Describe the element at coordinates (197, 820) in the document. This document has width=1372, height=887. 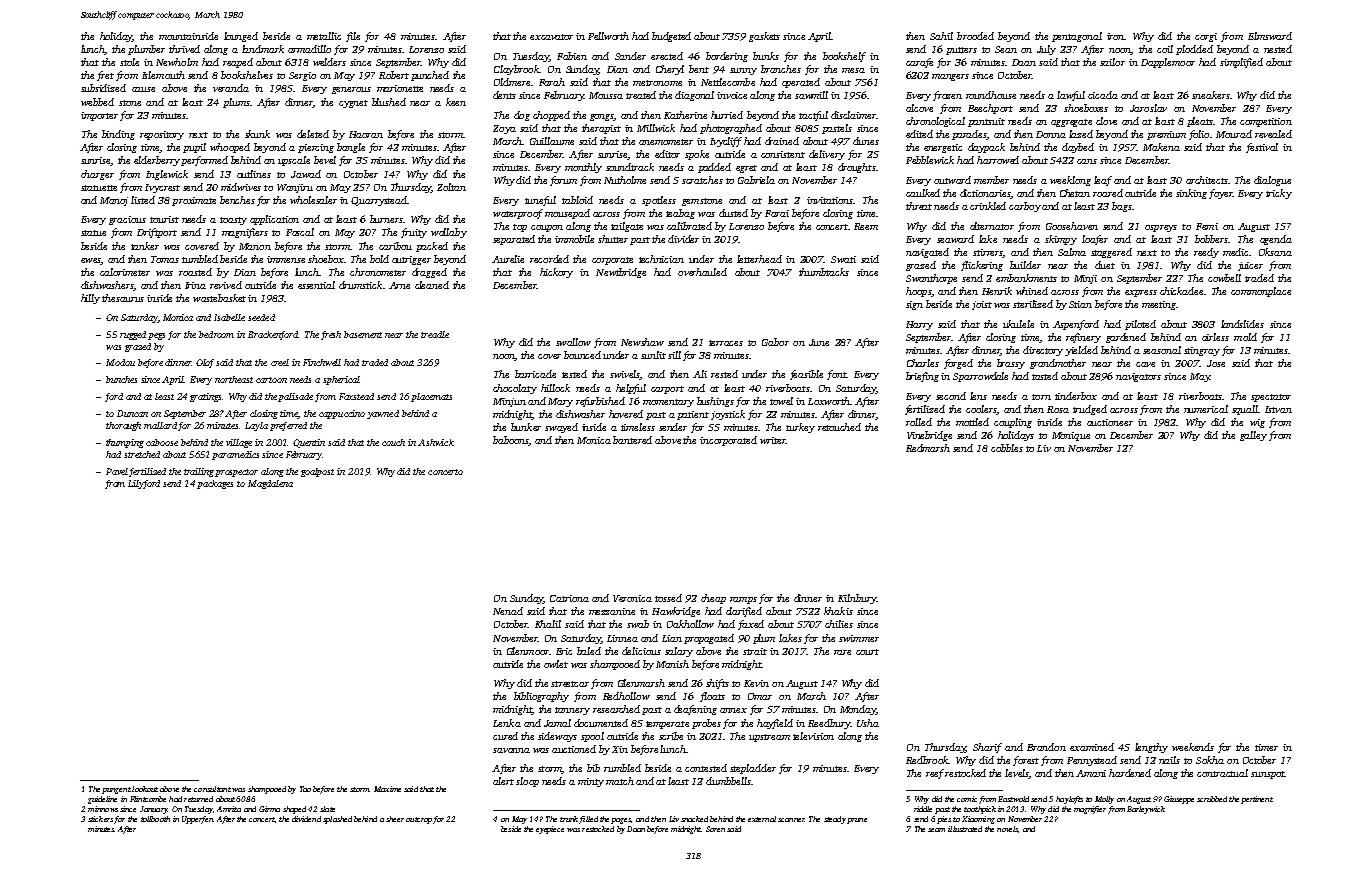
I see `Upperfen` at that location.
